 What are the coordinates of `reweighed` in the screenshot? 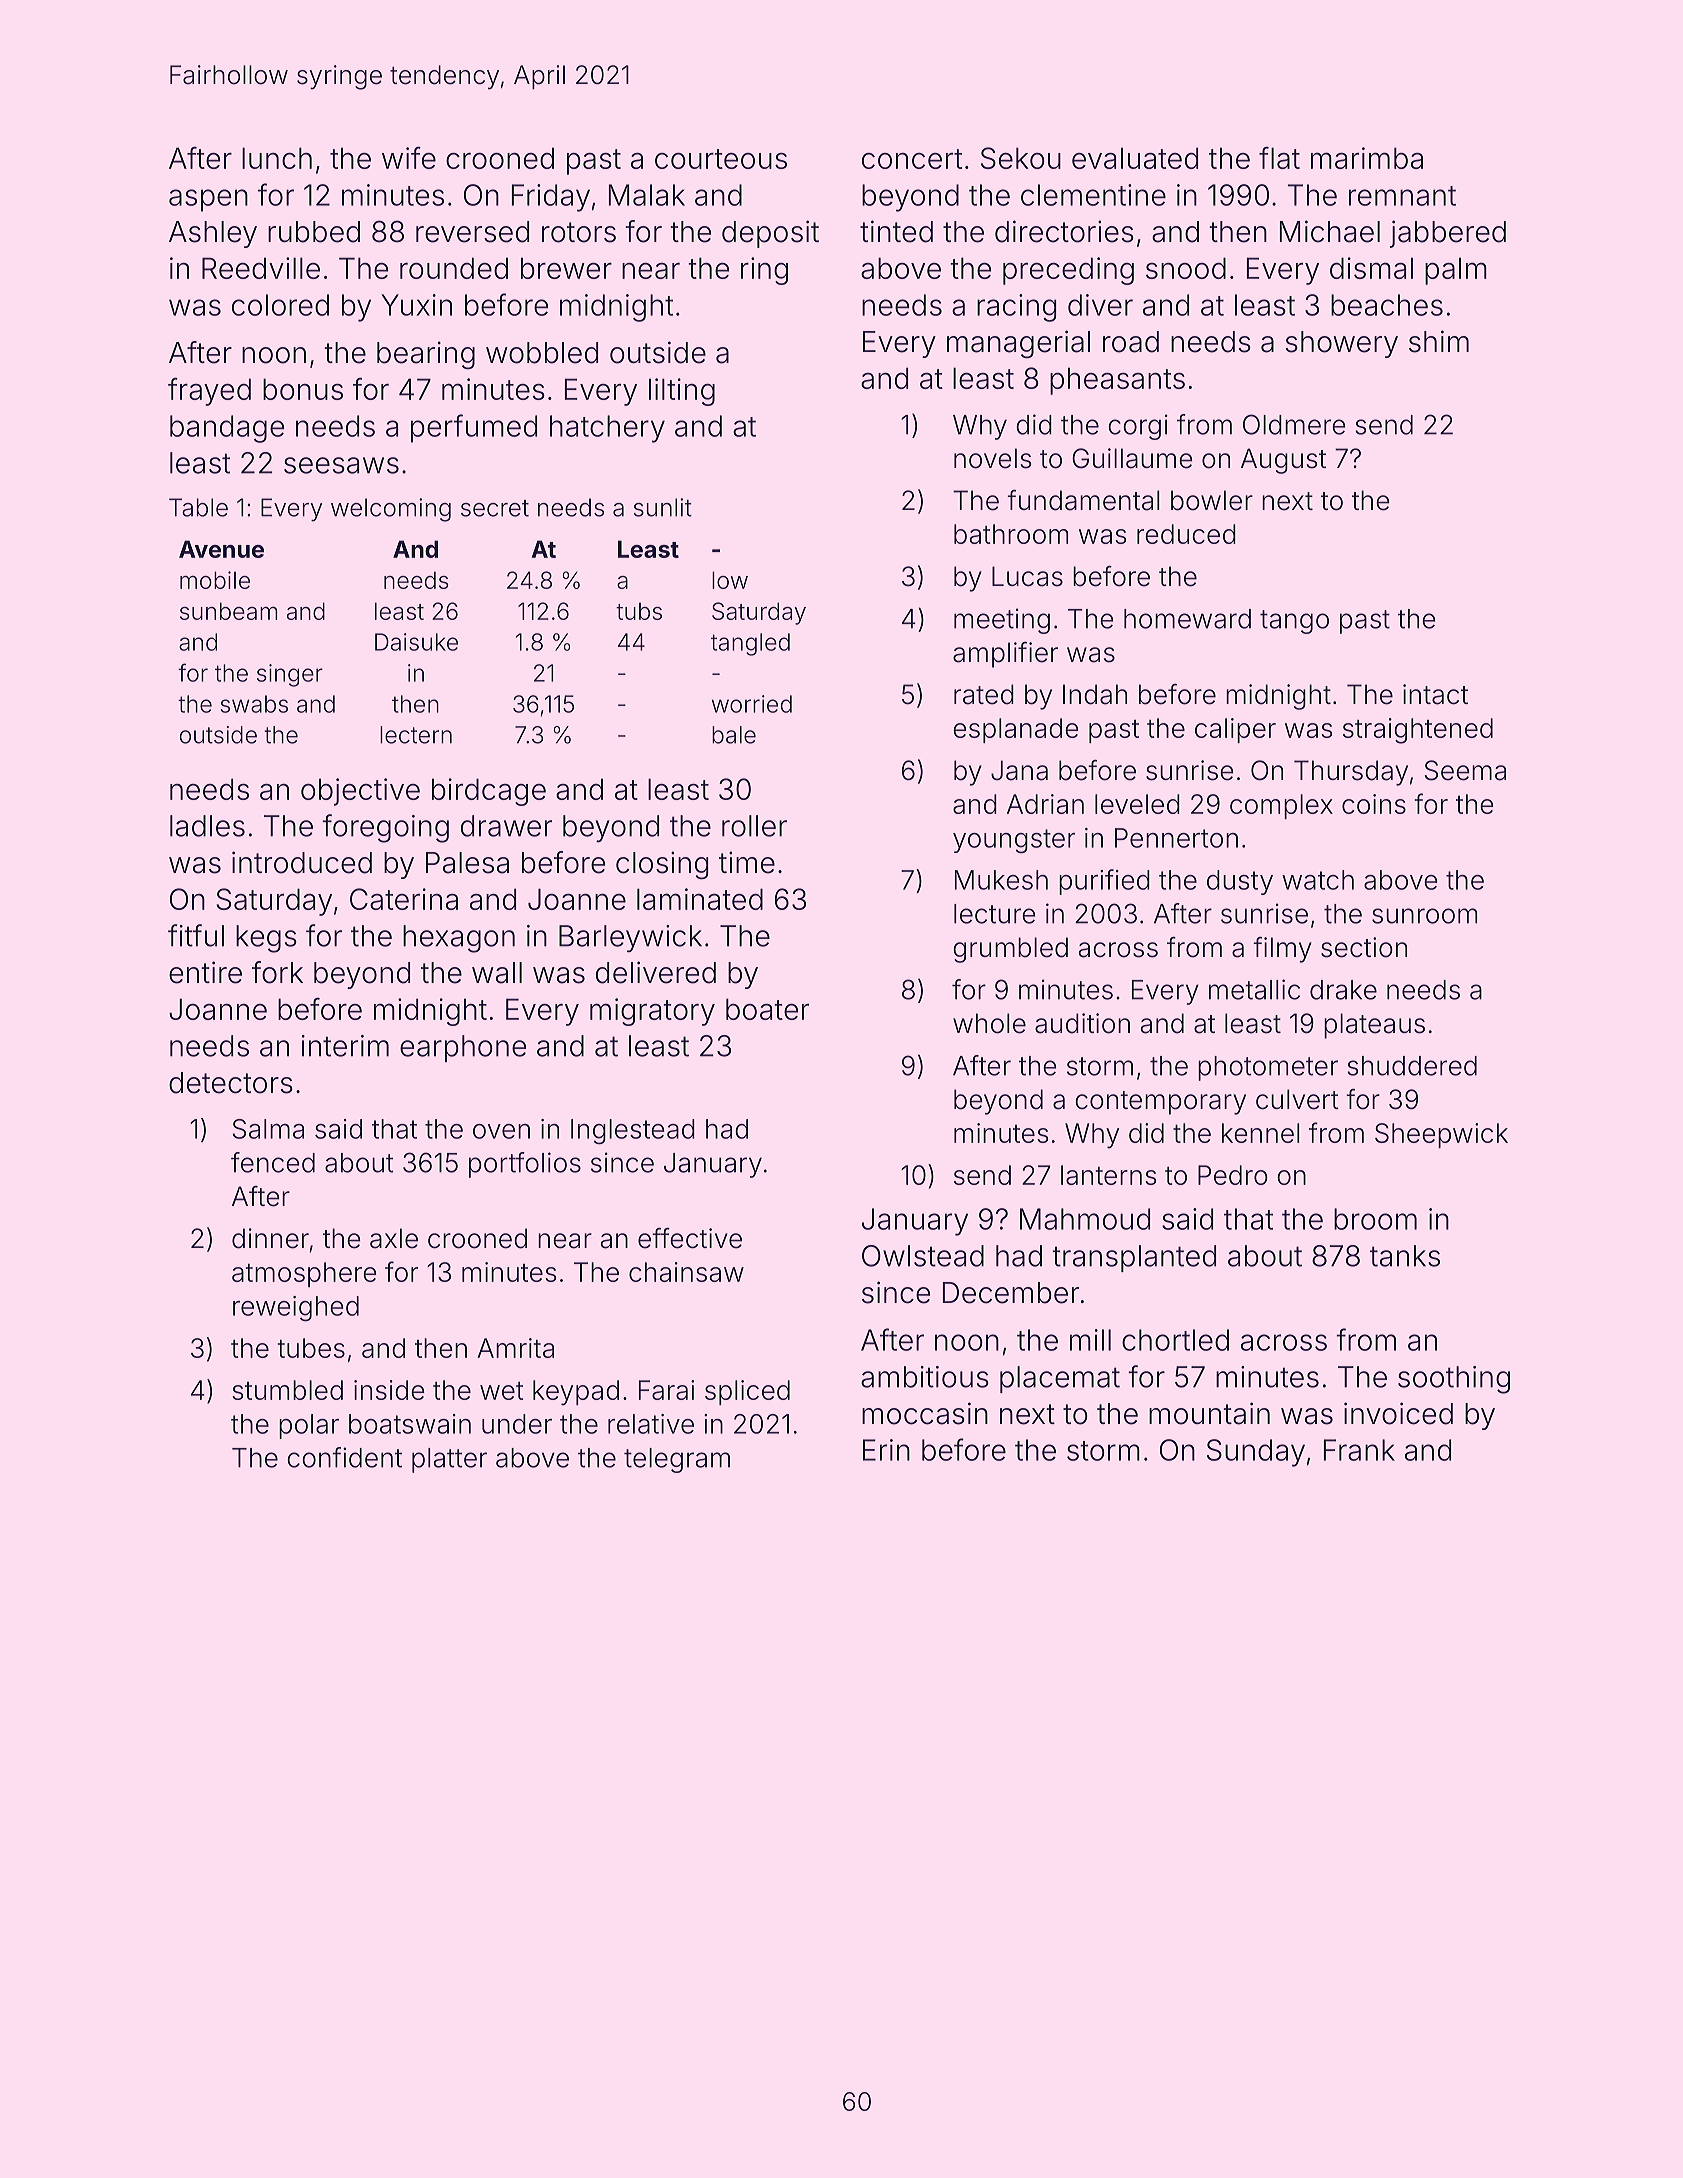 It's located at (296, 1308).
